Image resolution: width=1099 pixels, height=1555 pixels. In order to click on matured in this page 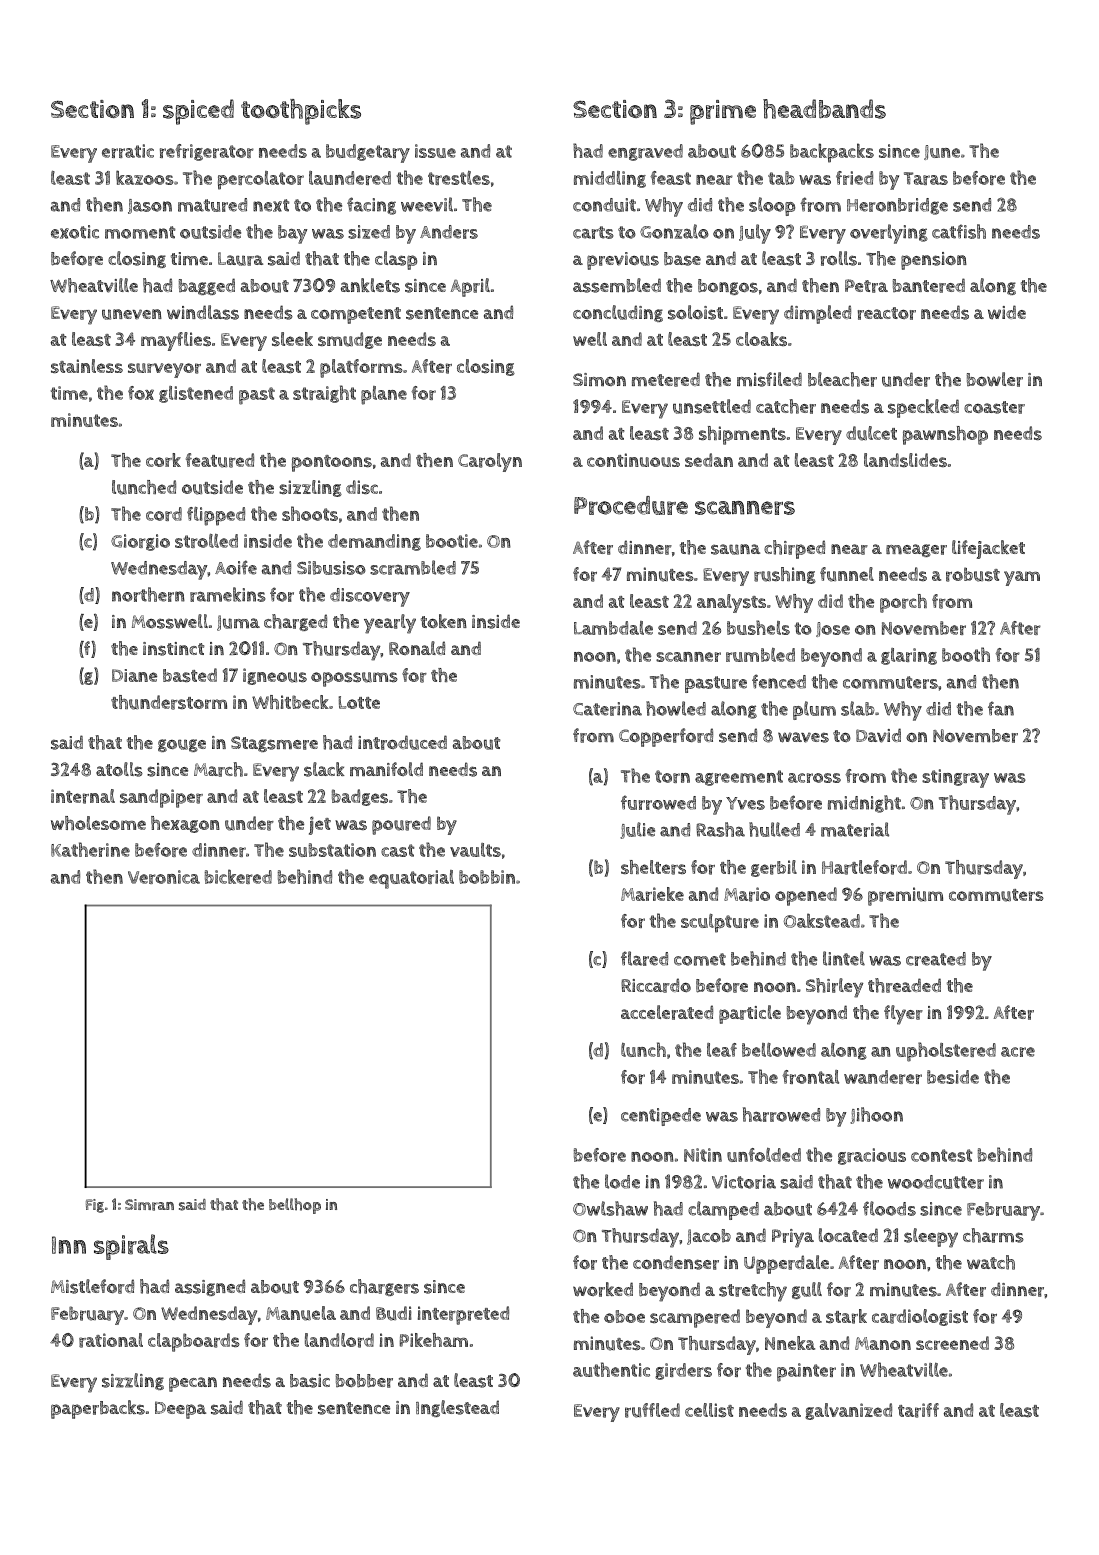, I will do `click(212, 205)`.
